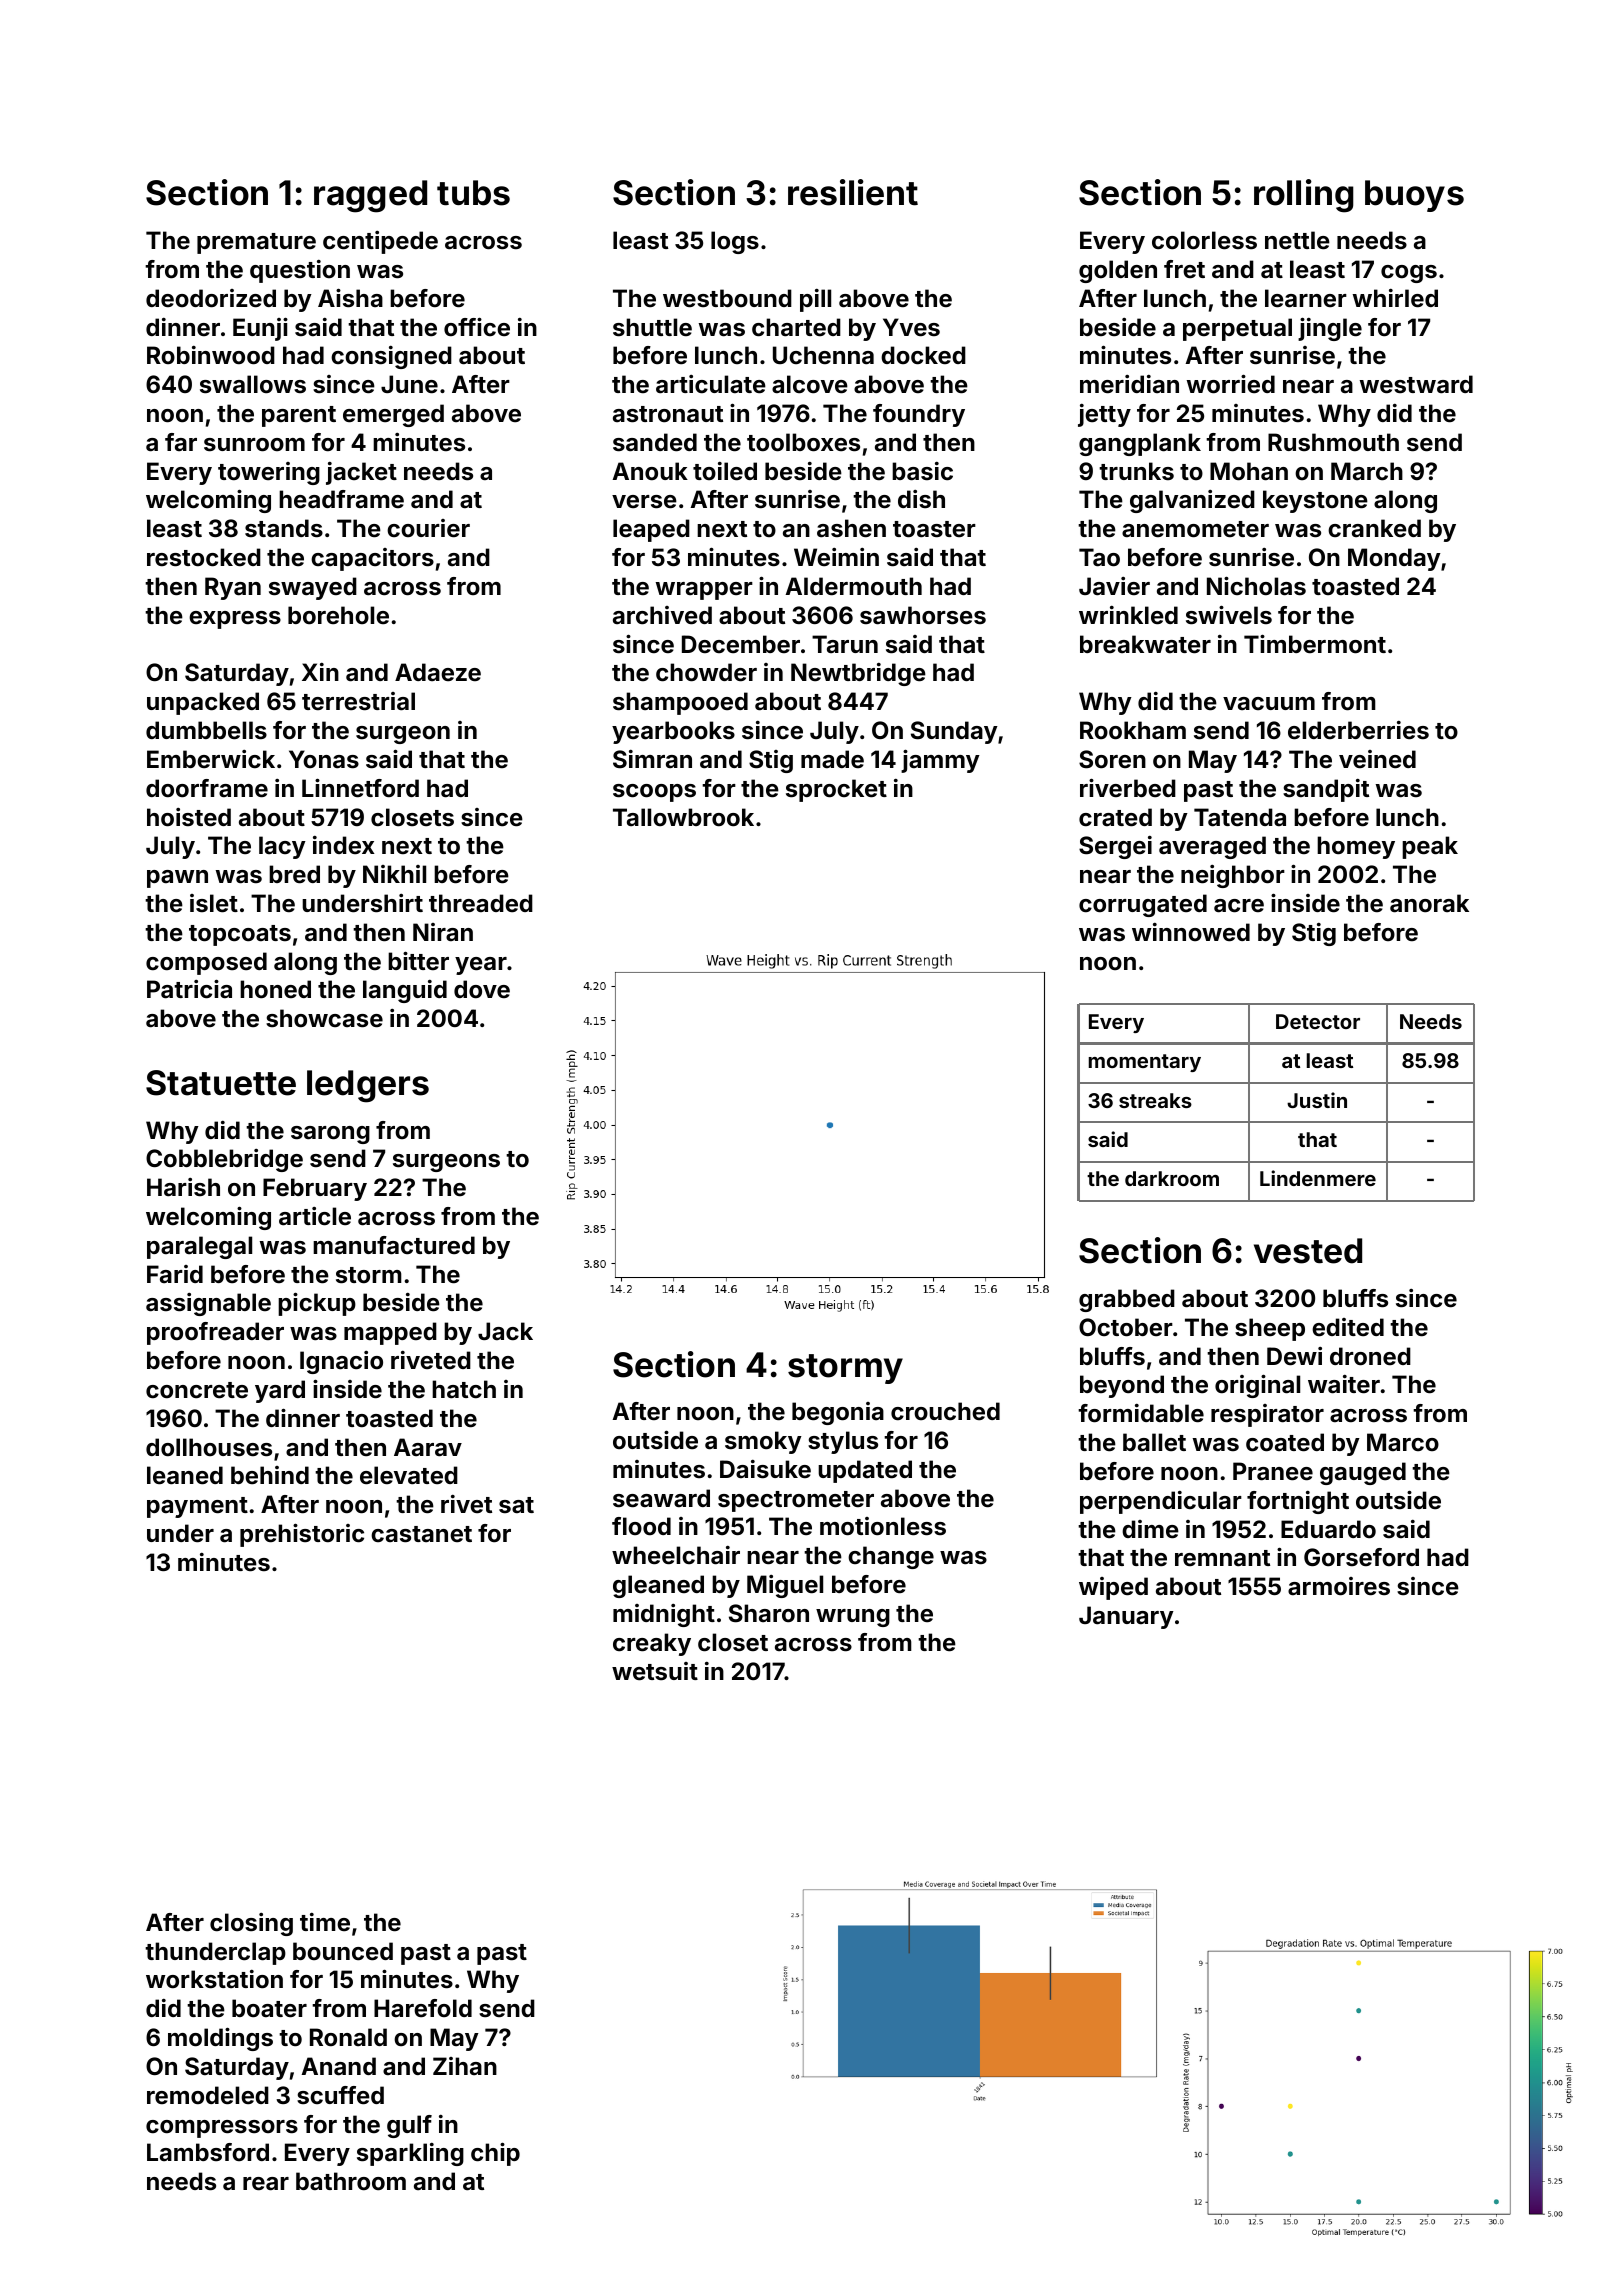  I want to click on chip, so click(495, 2154).
